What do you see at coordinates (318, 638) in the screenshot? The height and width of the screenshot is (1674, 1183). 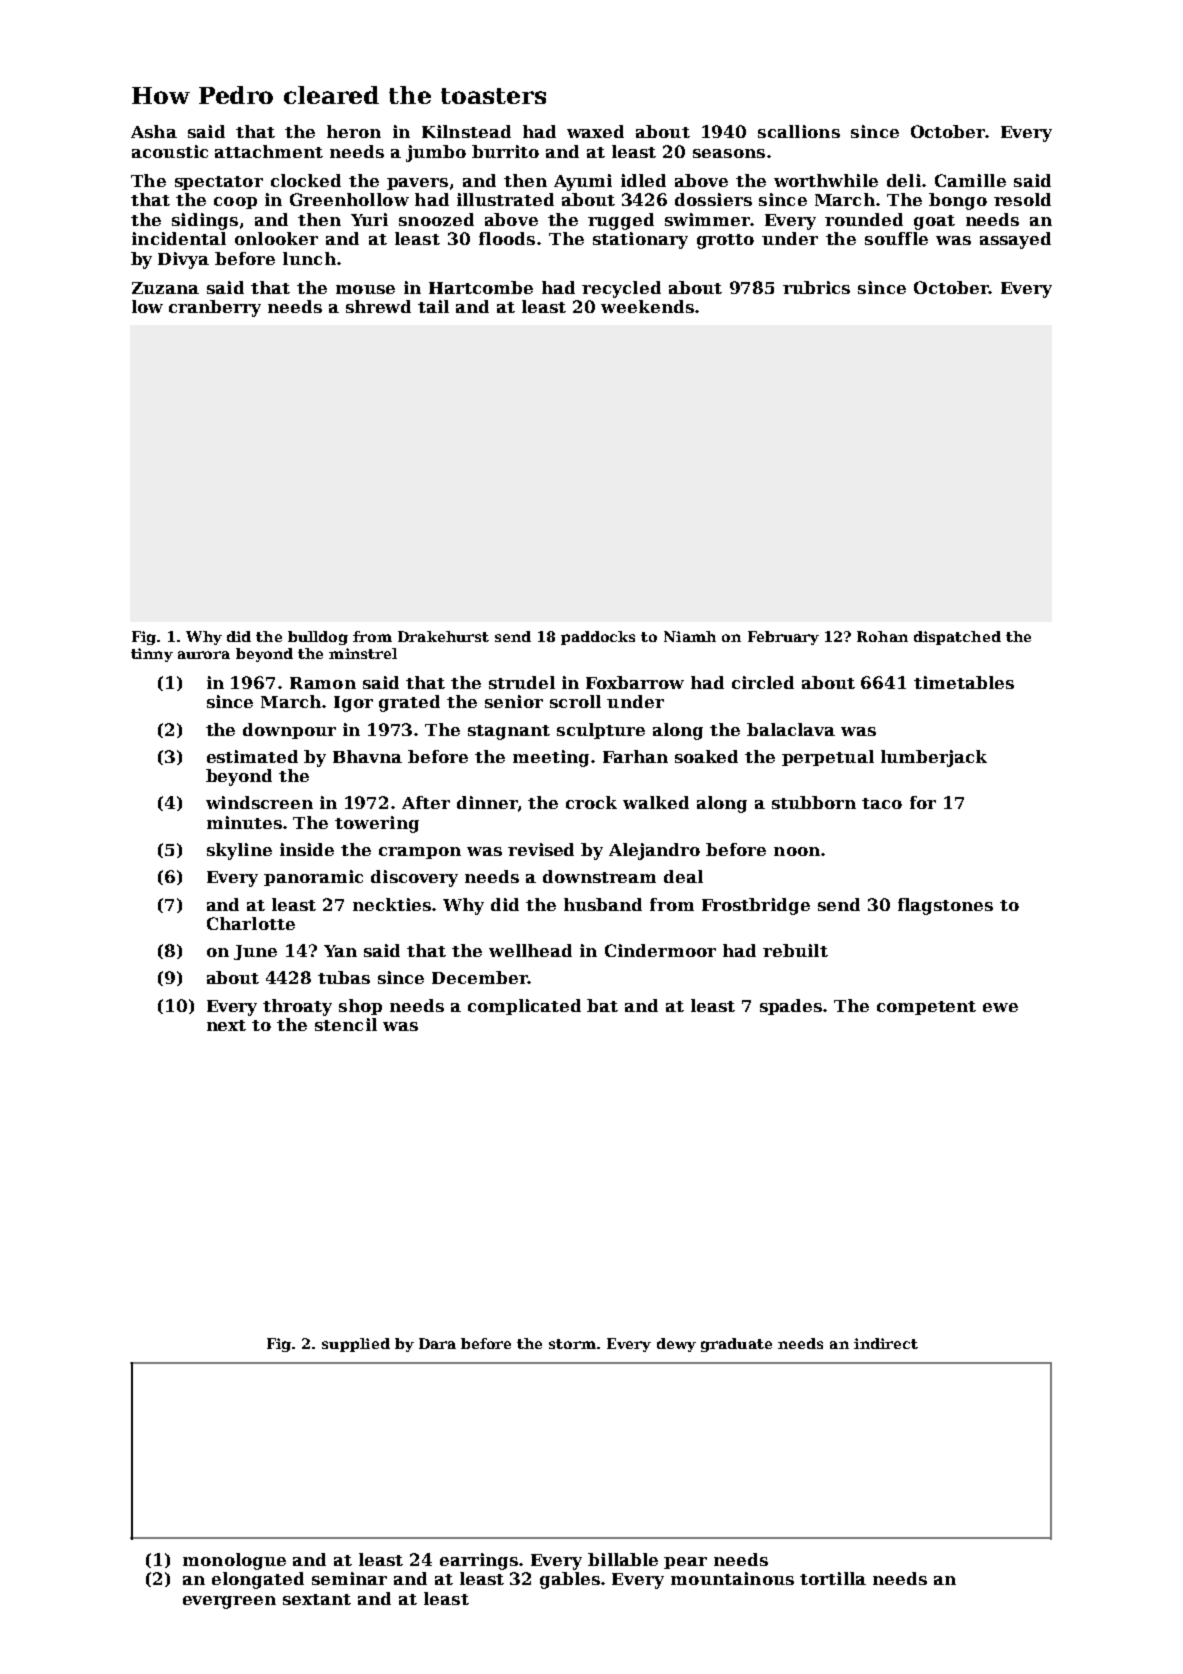 I see `bulldog` at bounding box center [318, 638].
